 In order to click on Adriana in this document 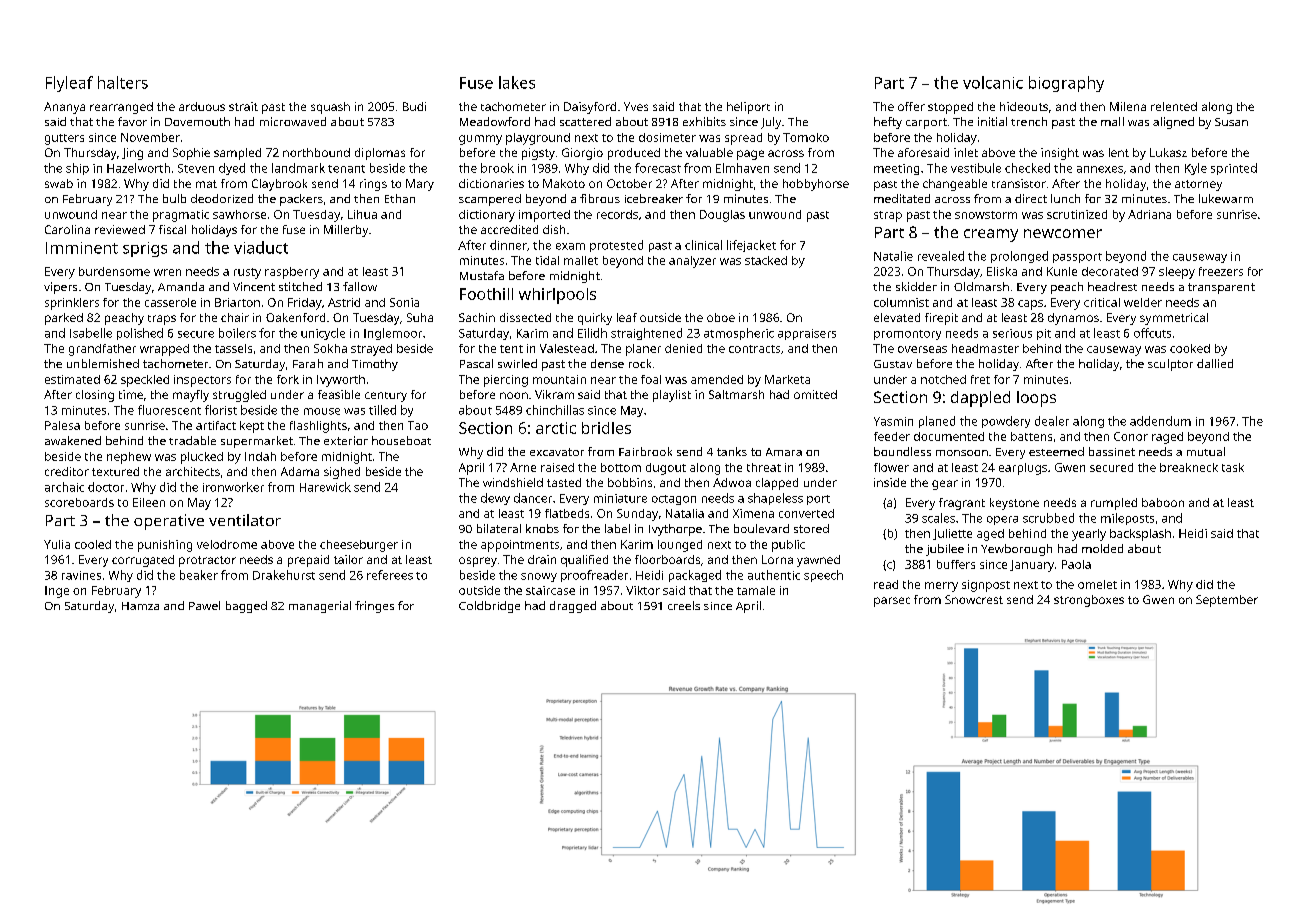, I will do `click(1149, 214)`.
